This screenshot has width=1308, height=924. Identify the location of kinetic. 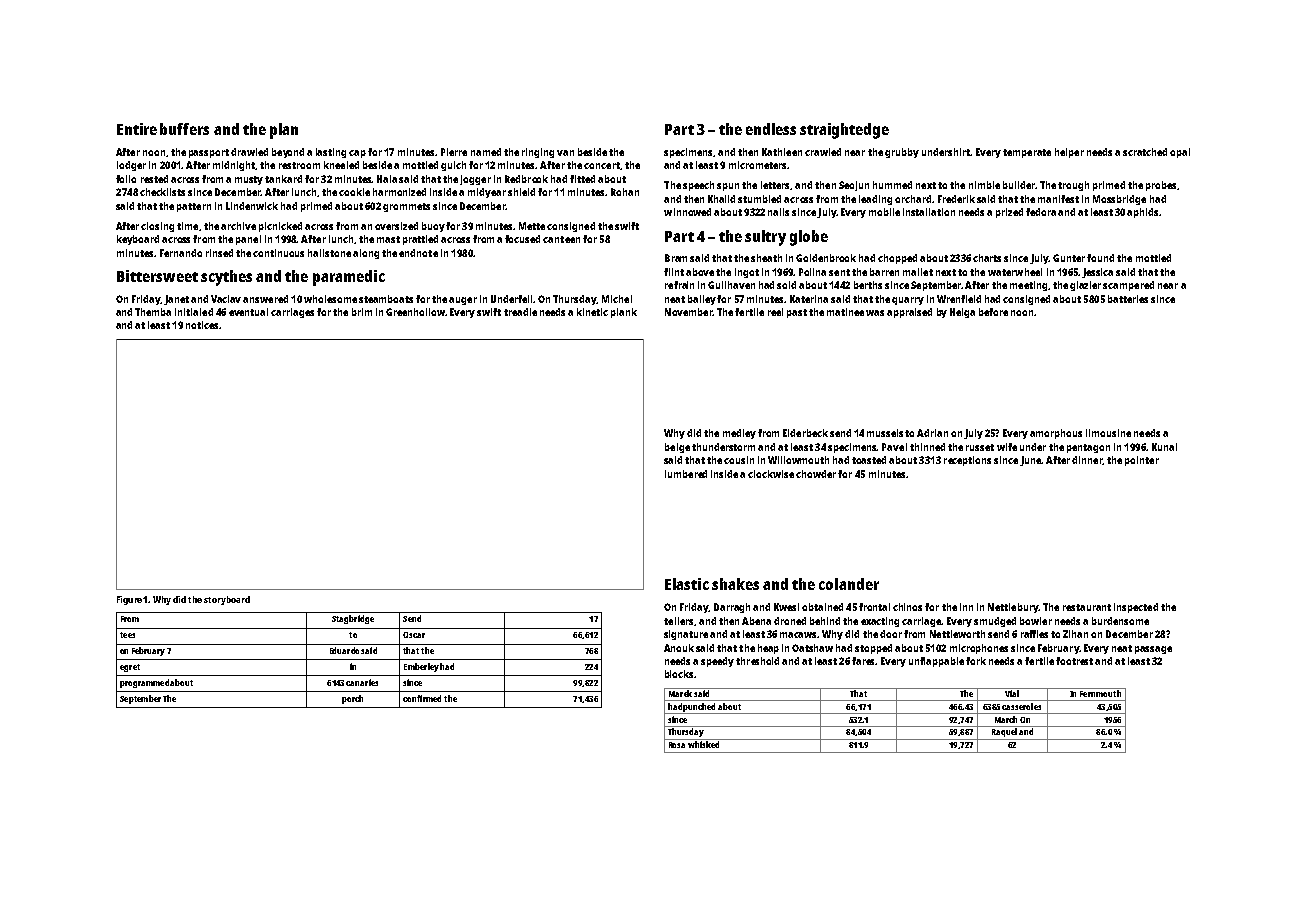
(592, 312).
